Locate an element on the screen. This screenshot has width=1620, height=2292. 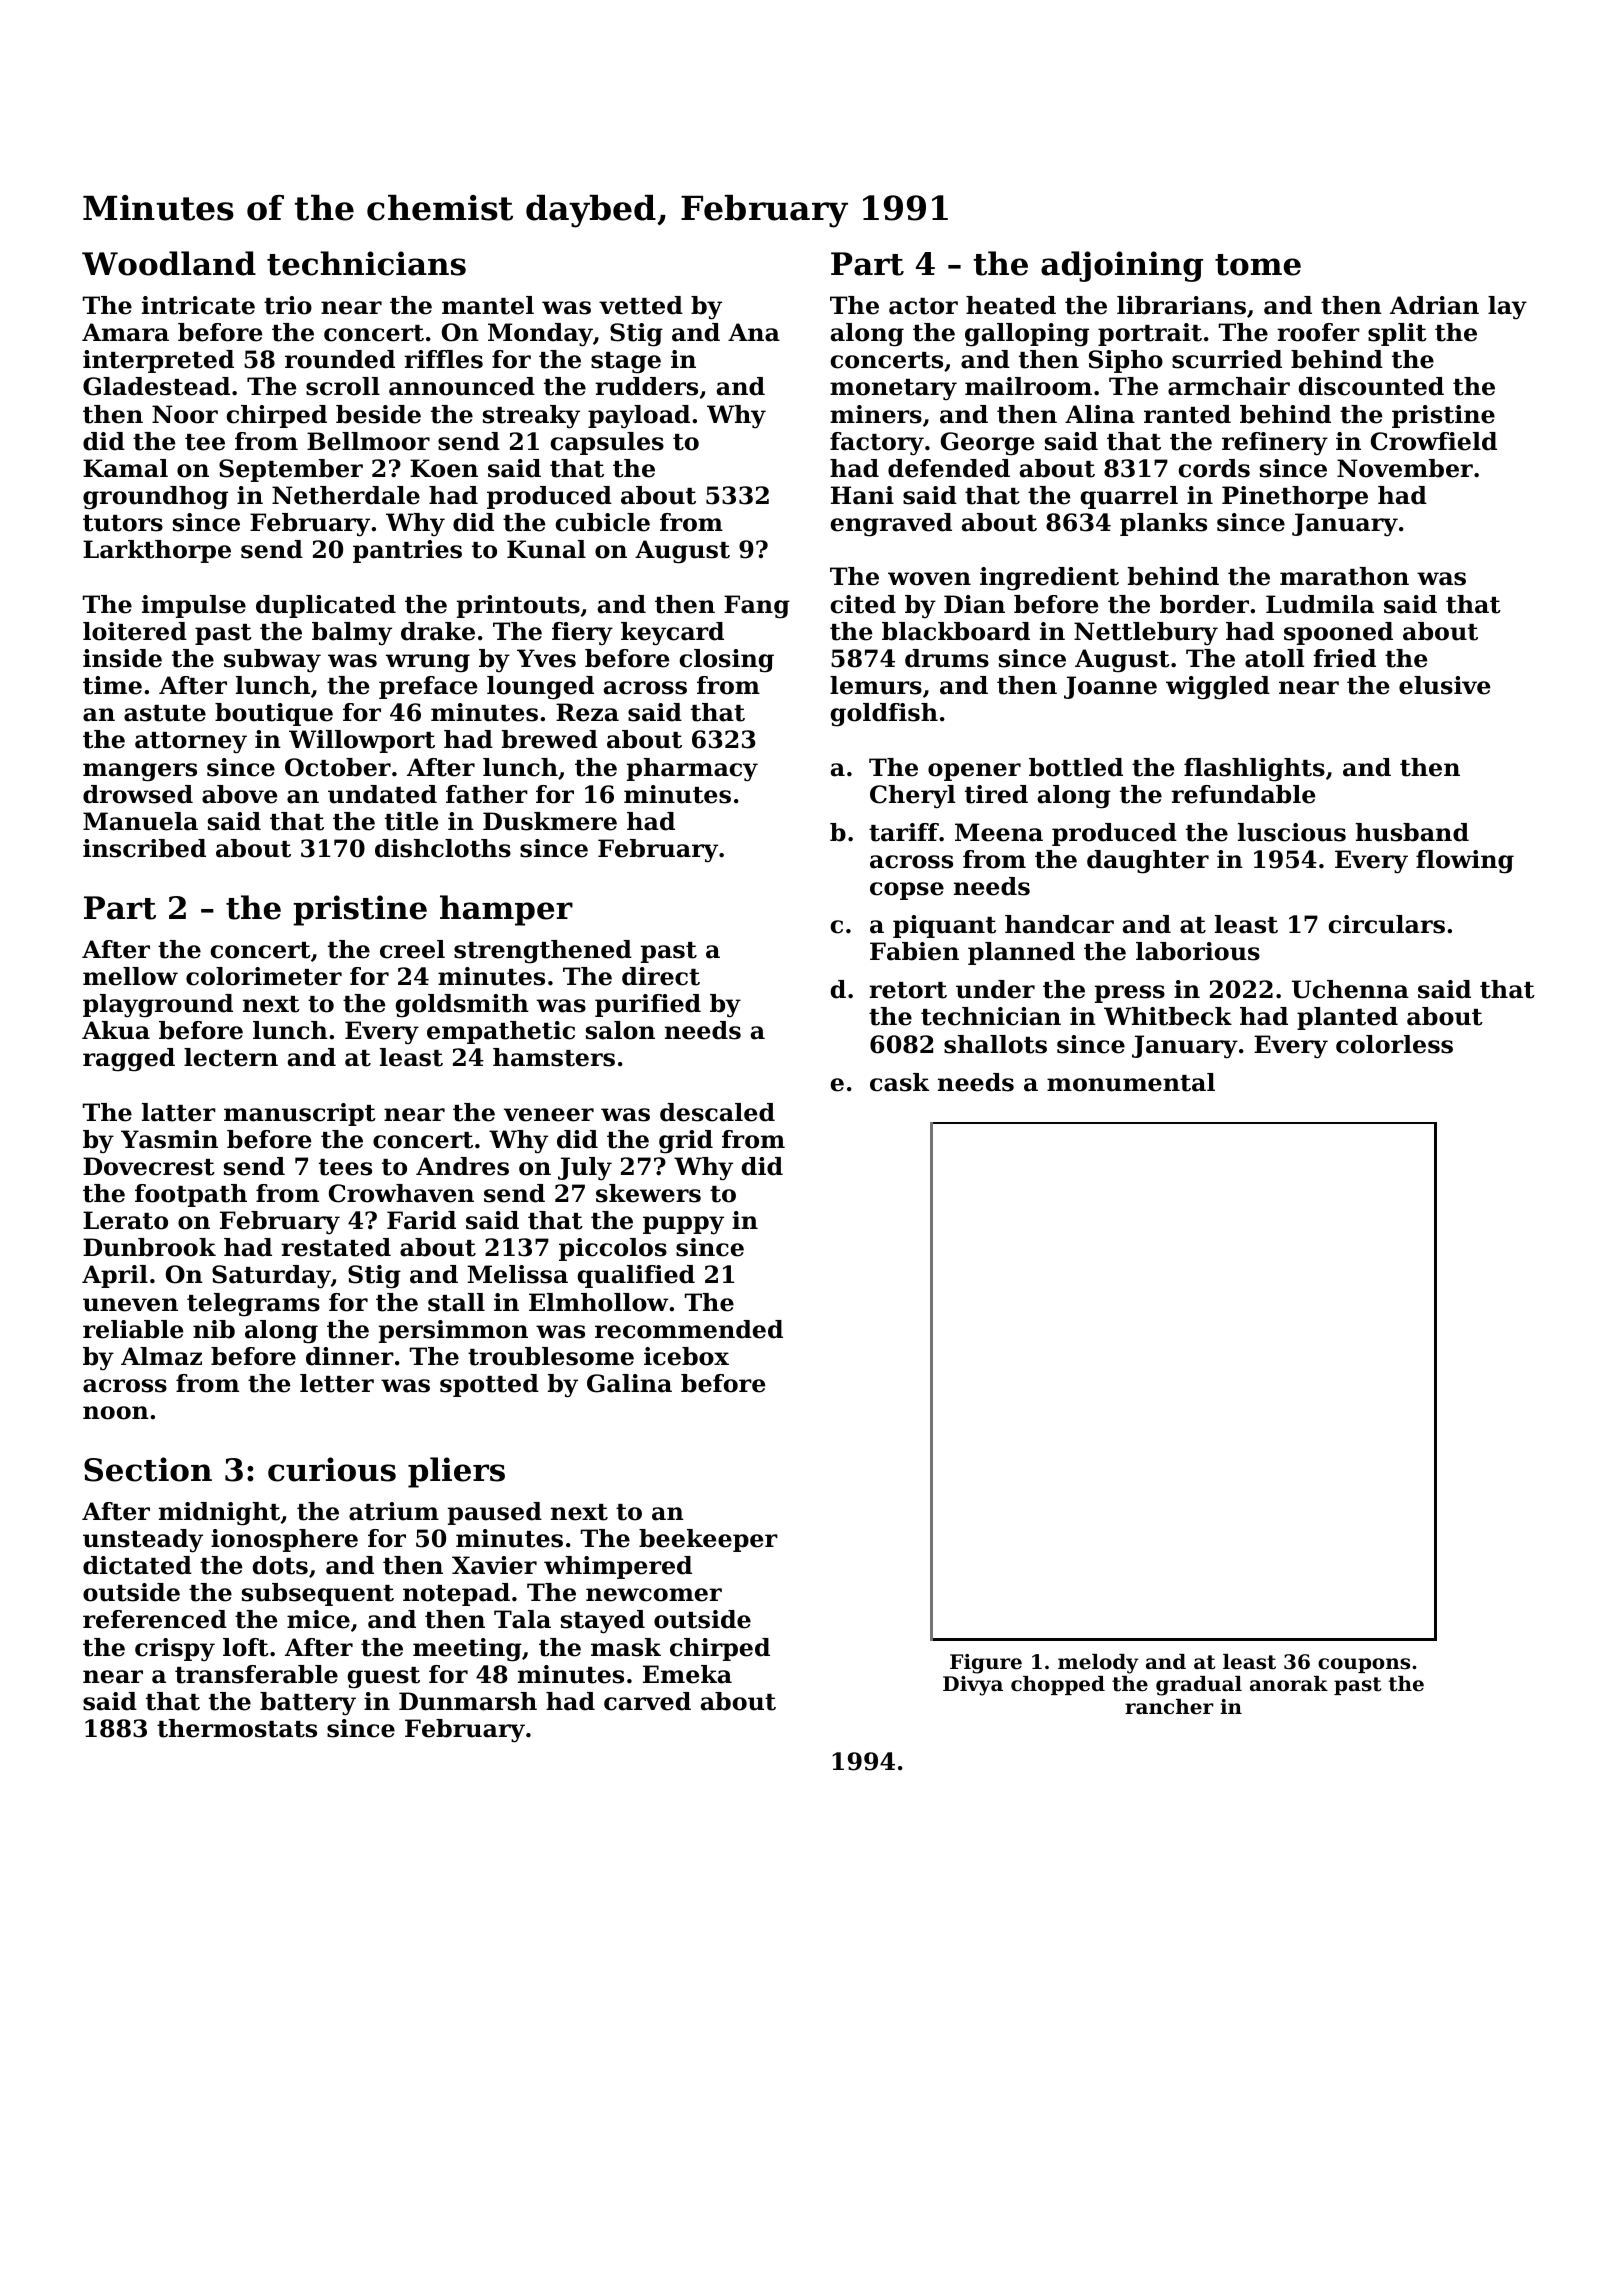
curious is located at coordinates (332, 1469).
